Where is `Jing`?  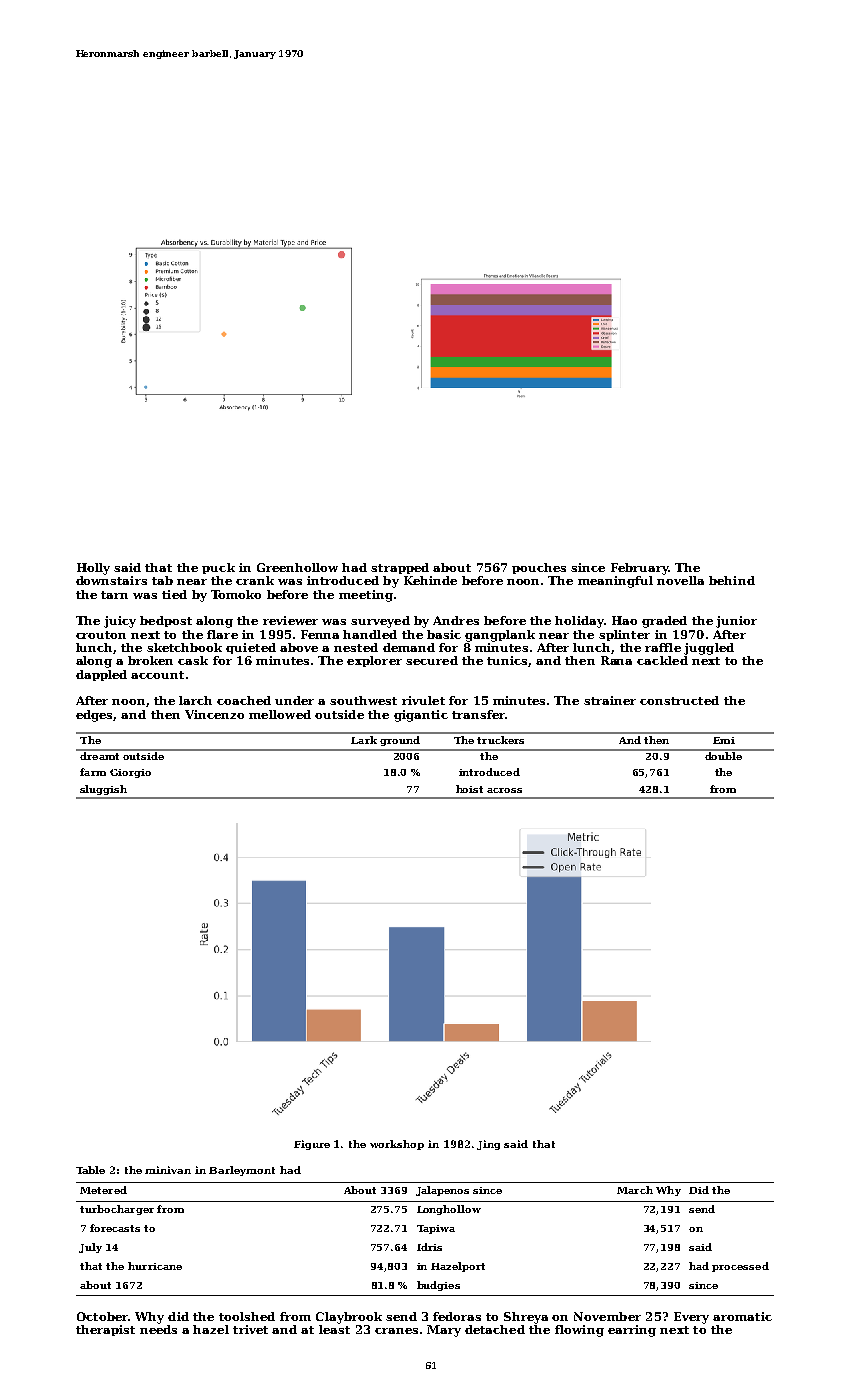 Jing is located at coordinates (488, 1145).
